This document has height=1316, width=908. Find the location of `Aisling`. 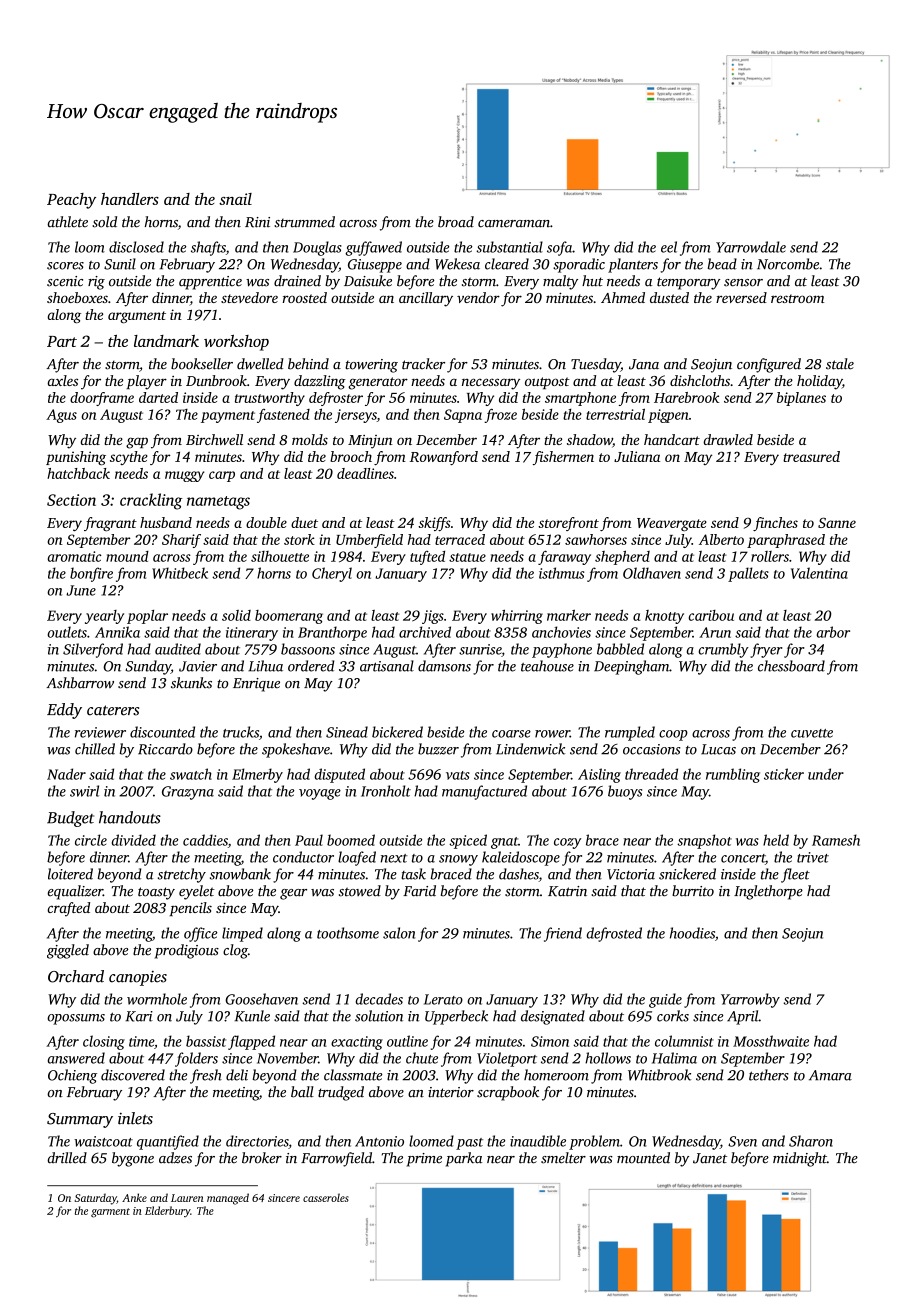

Aisling is located at coordinates (599, 775).
